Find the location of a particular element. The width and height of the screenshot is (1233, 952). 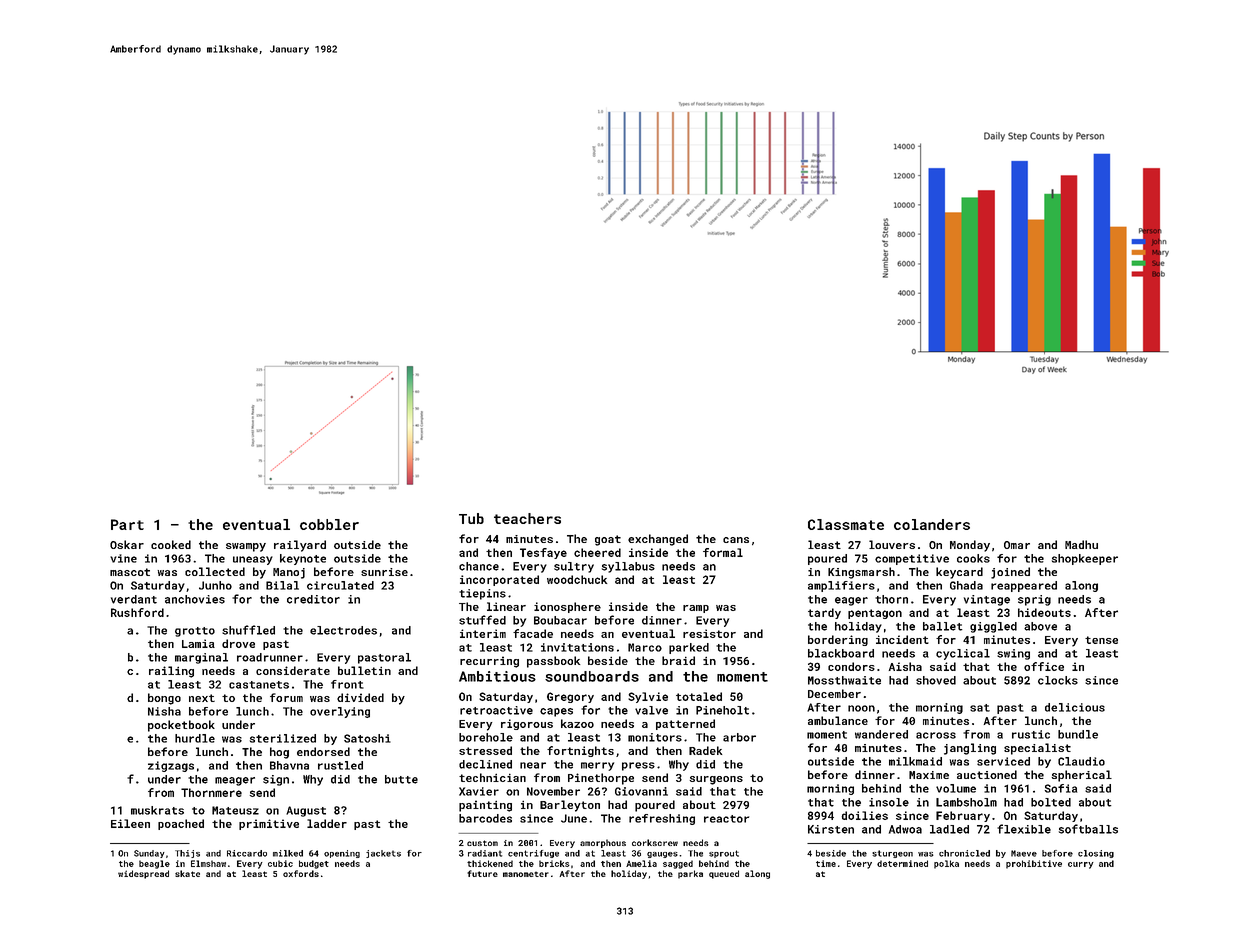

determined is located at coordinates (902, 863).
